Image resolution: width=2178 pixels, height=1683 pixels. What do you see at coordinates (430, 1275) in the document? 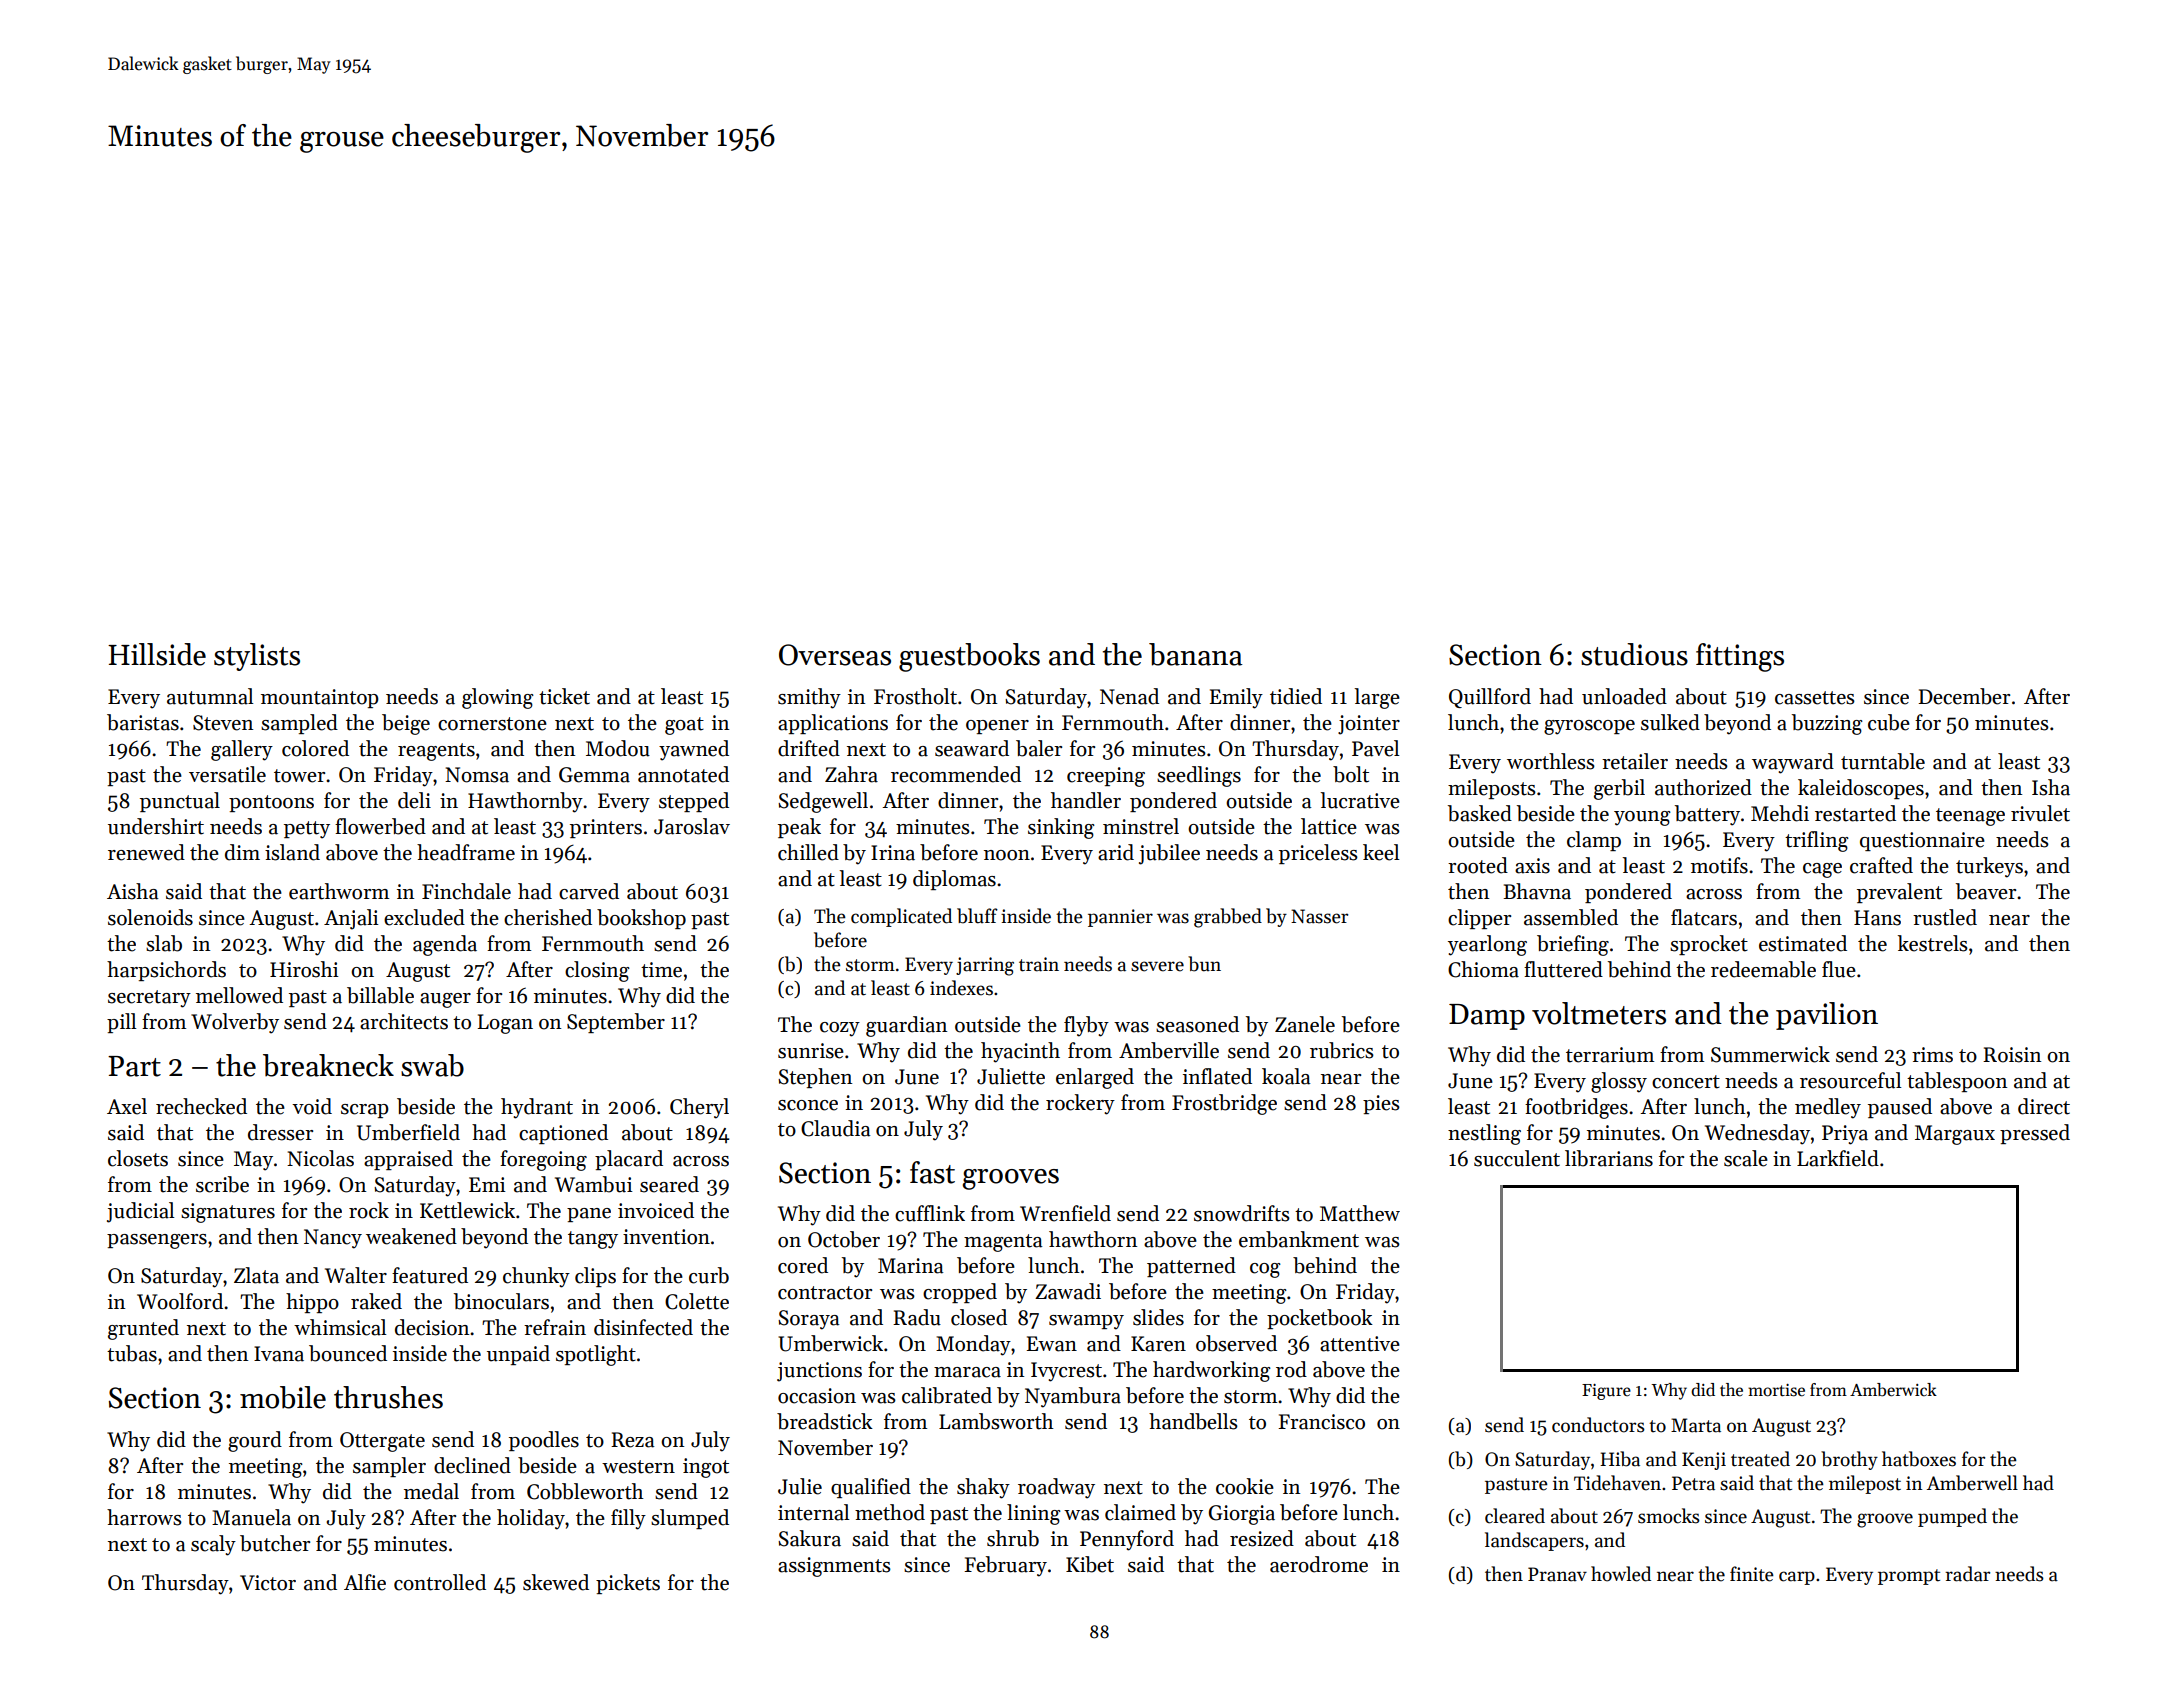
I see `featured` at bounding box center [430, 1275].
